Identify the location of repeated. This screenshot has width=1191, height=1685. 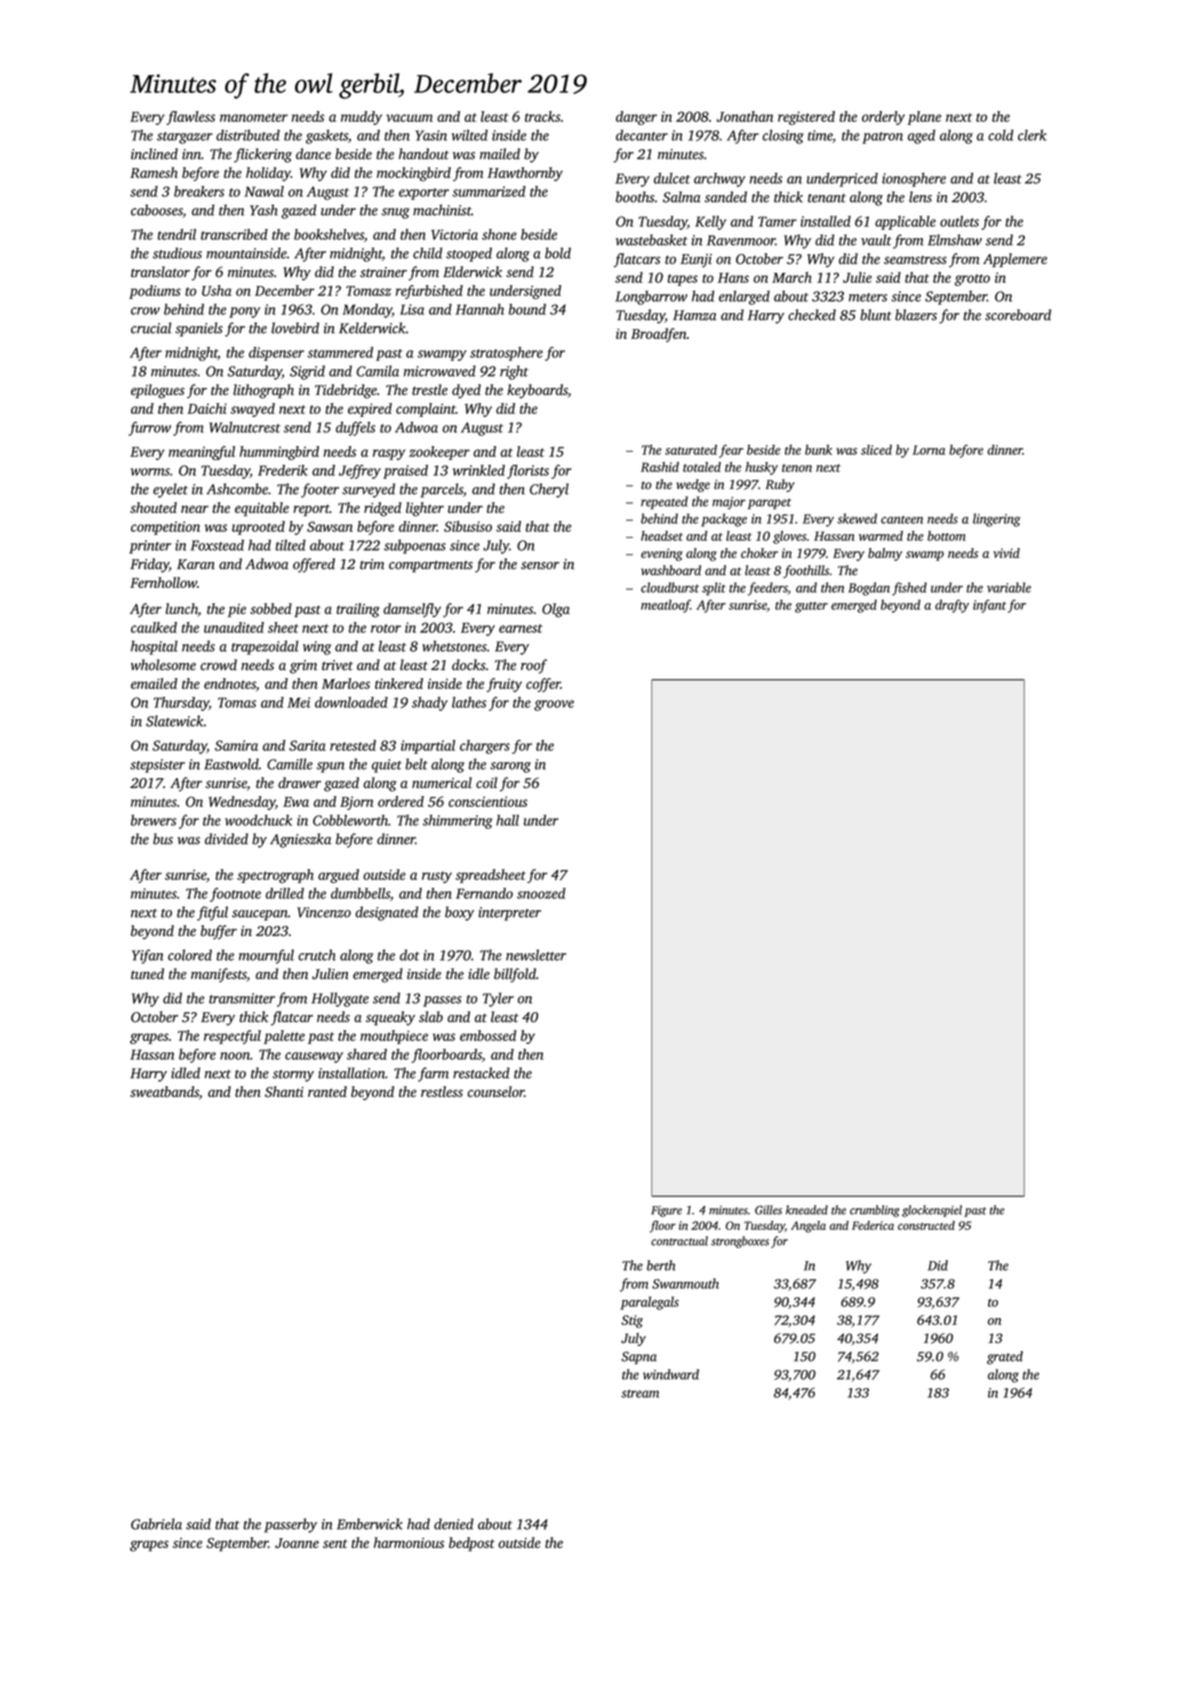
(664, 502).
